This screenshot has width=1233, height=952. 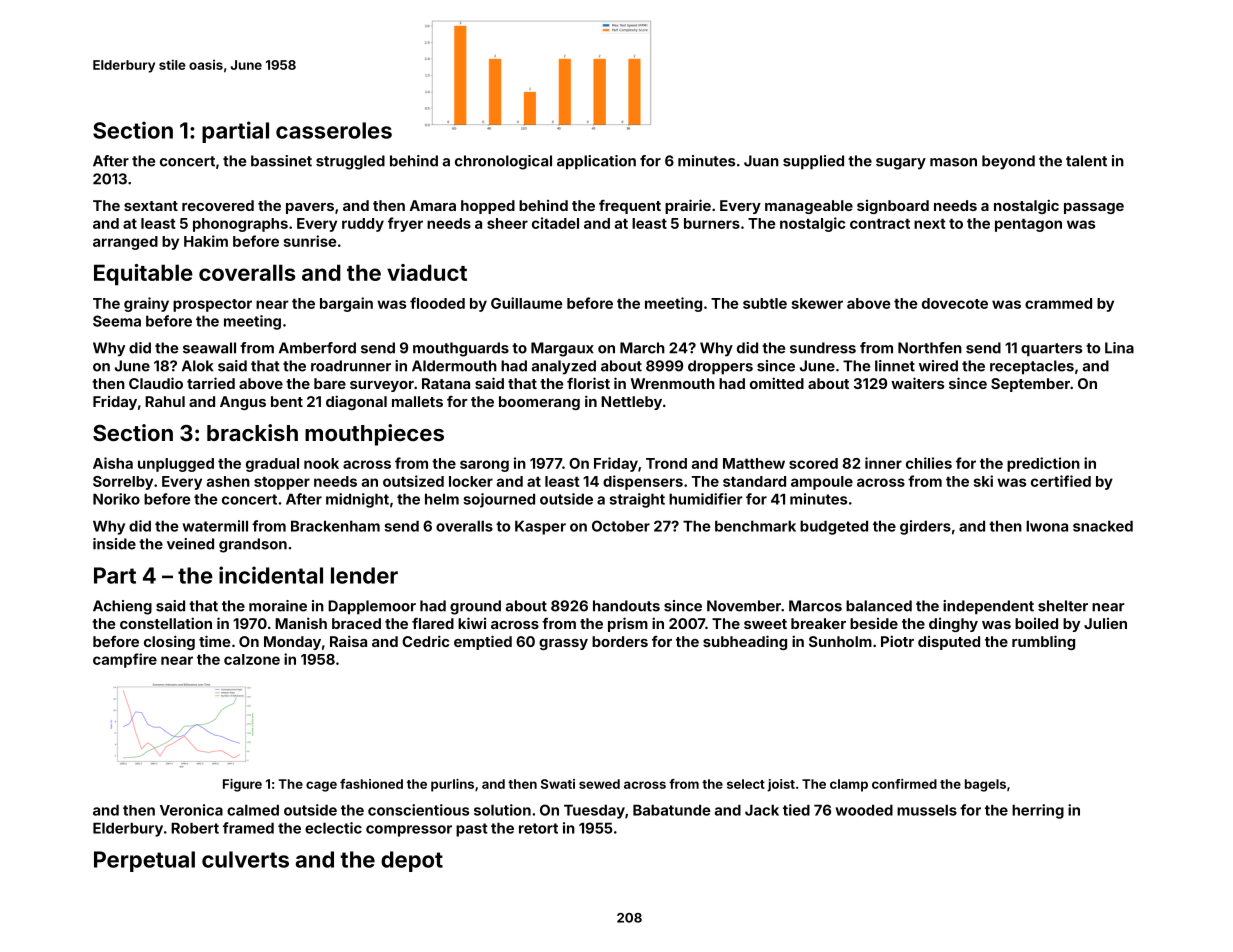 What do you see at coordinates (245, 859) in the screenshot?
I see `culverts` at bounding box center [245, 859].
